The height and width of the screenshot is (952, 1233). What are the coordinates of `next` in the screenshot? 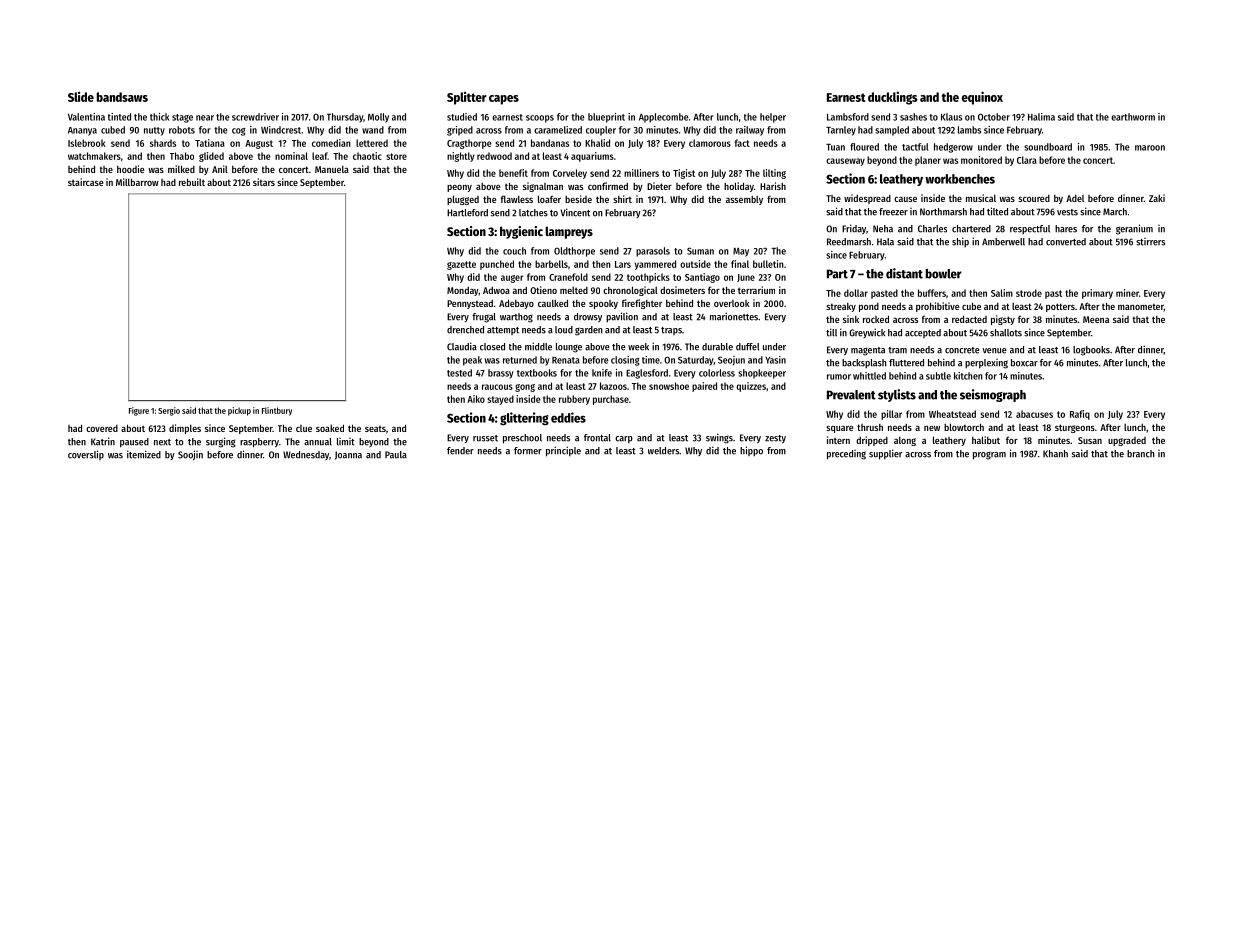 It's located at (162, 442).
